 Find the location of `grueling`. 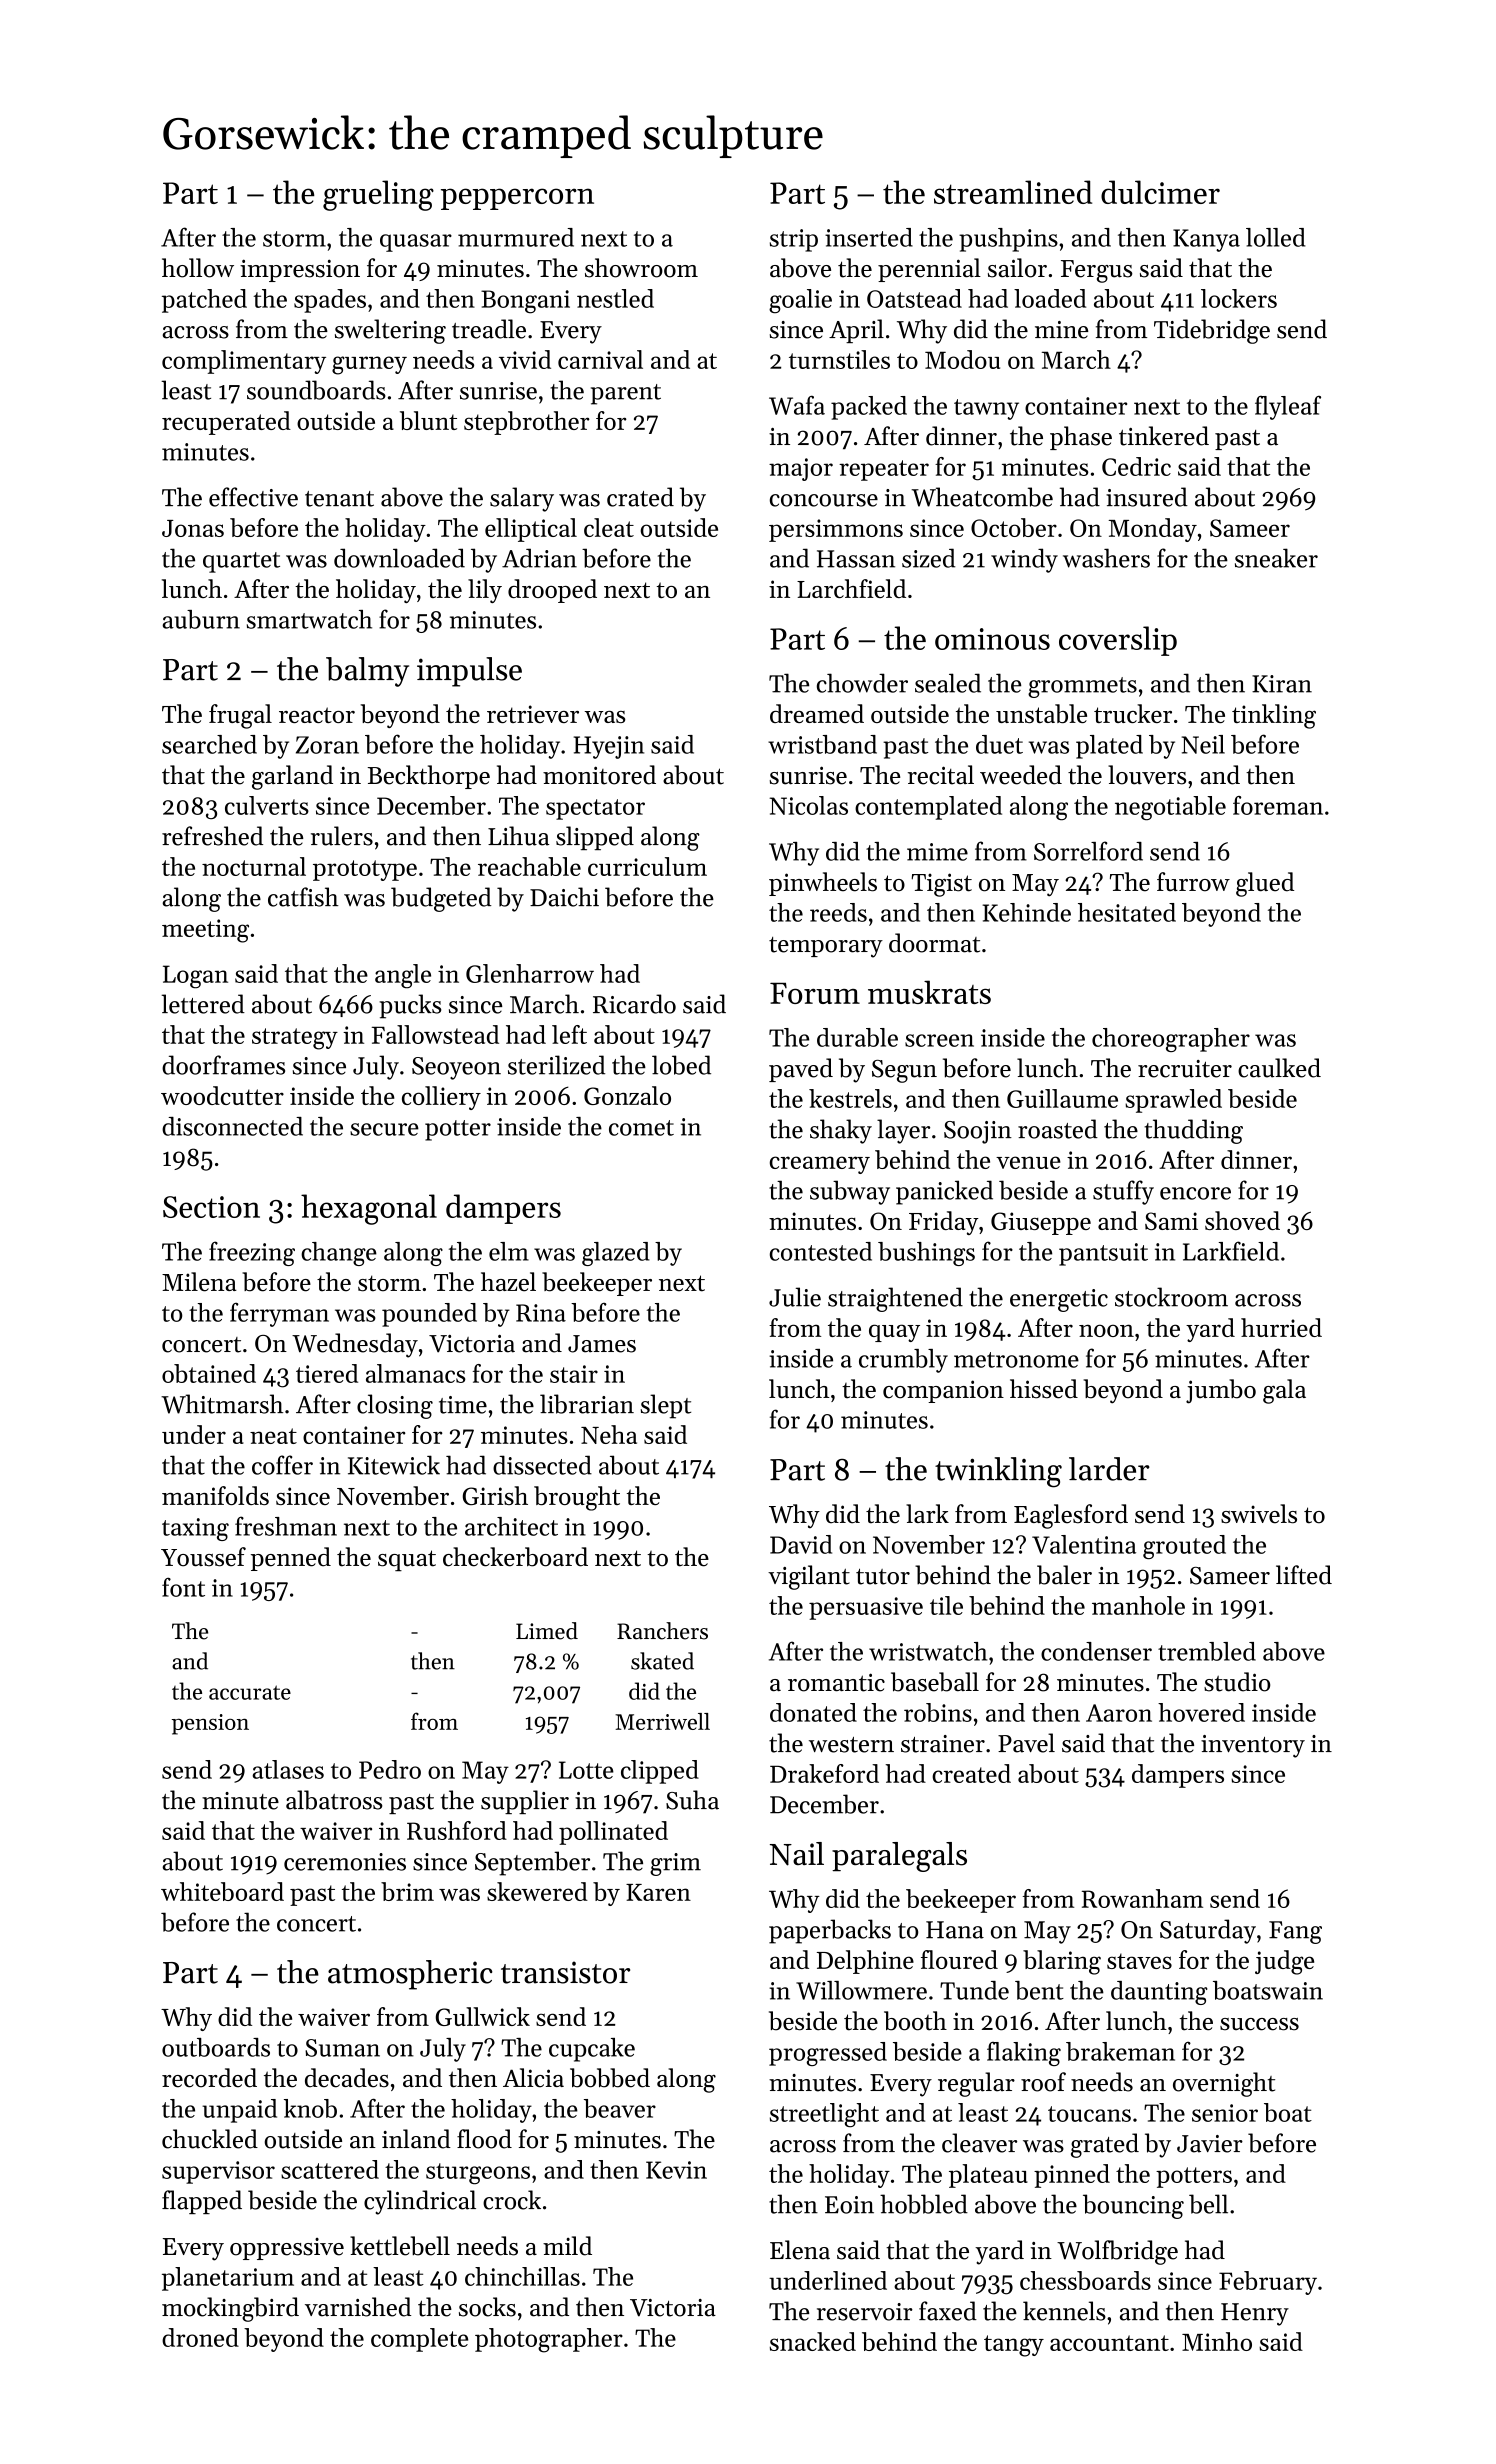

grueling is located at coordinates (378, 195).
